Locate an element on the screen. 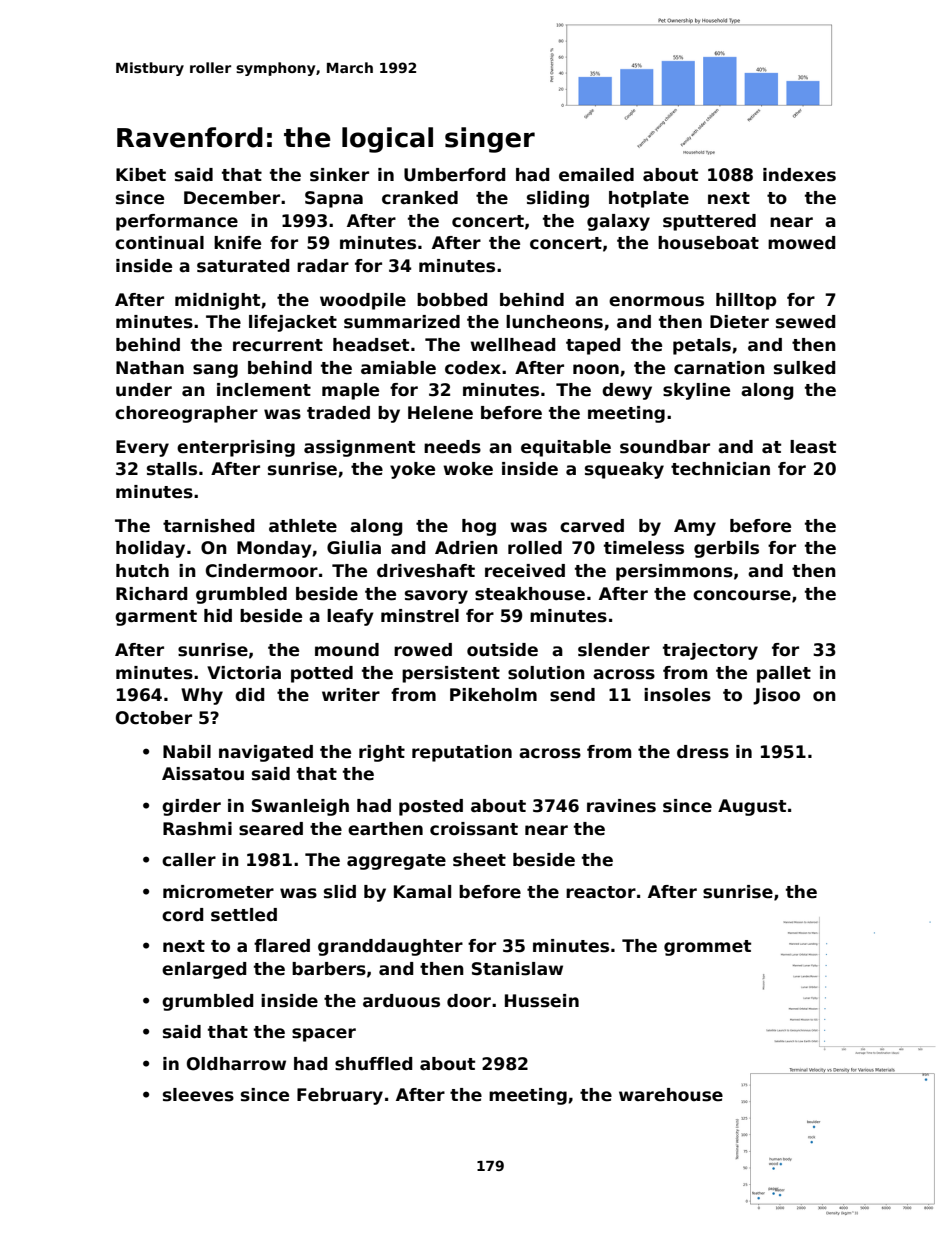  holiday is located at coordinates (150, 549).
